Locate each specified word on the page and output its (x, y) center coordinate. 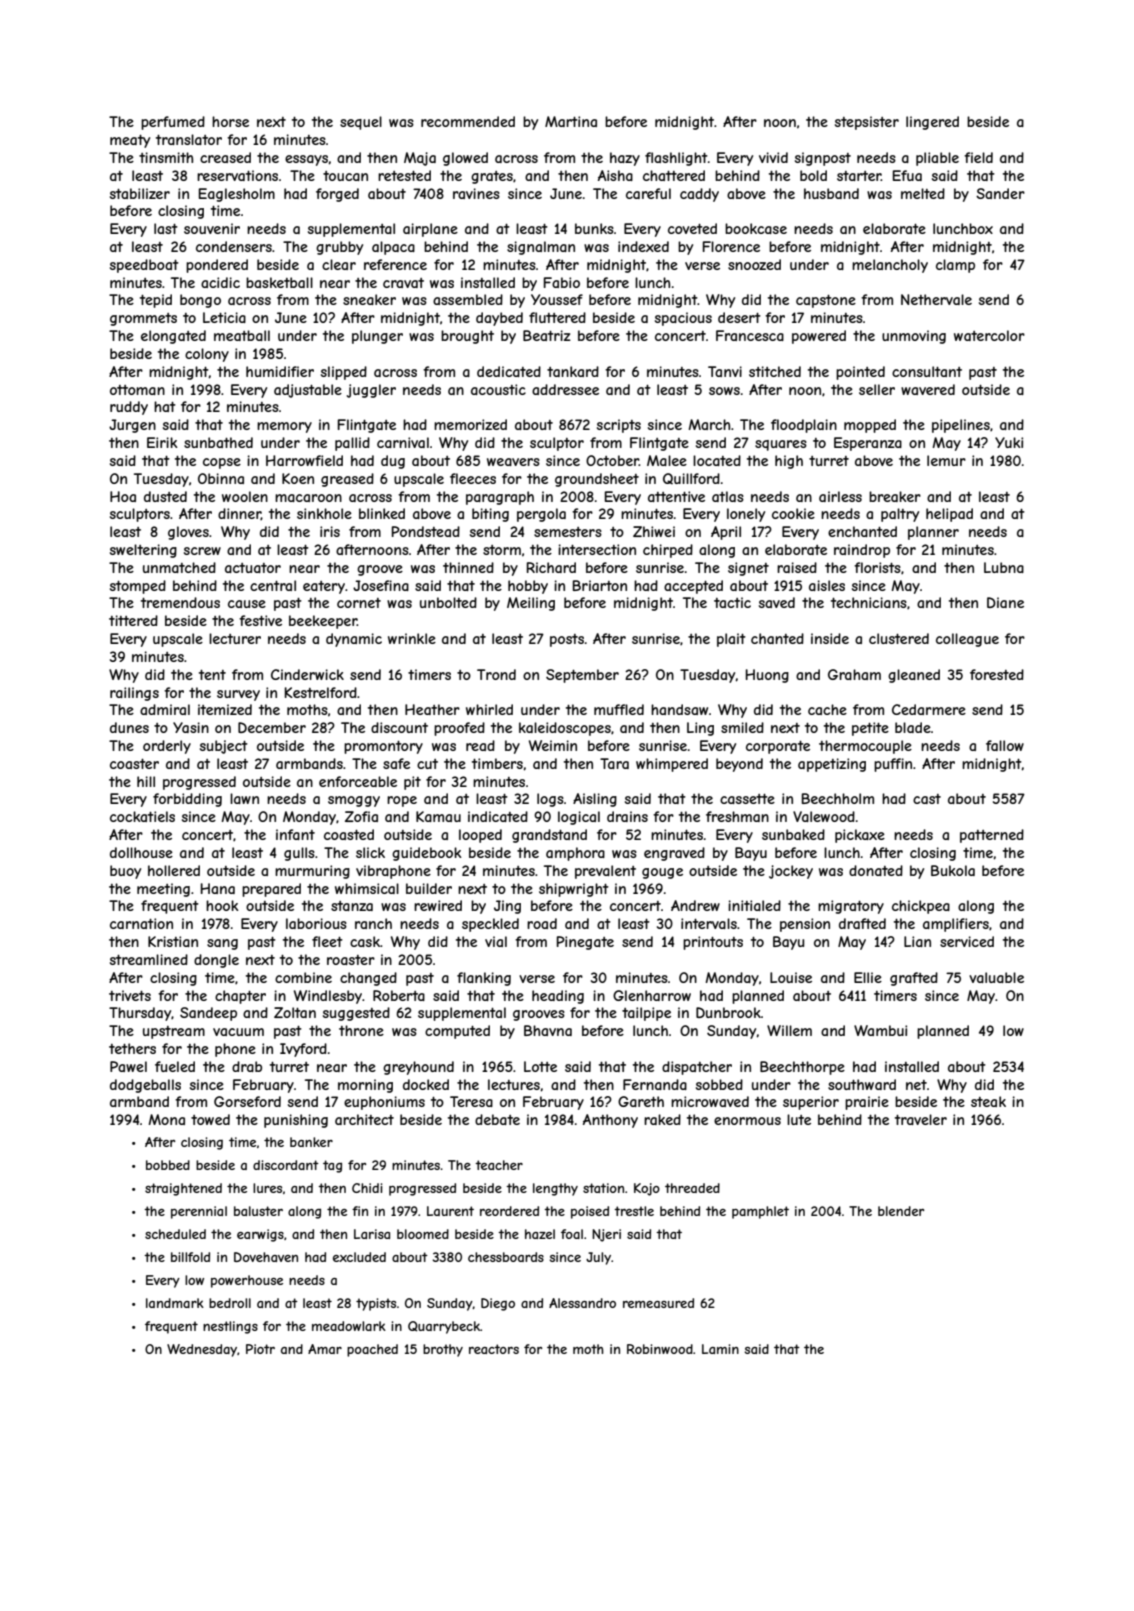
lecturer (235, 638)
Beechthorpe (802, 1068)
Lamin (720, 1349)
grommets (143, 319)
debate (497, 1119)
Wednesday (202, 1350)
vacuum (238, 1032)
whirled (489, 709)
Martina (571, 121)
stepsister (867, 123)
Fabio (562, 282)
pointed (860, 373)
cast (927, 799)
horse (230, 121)
